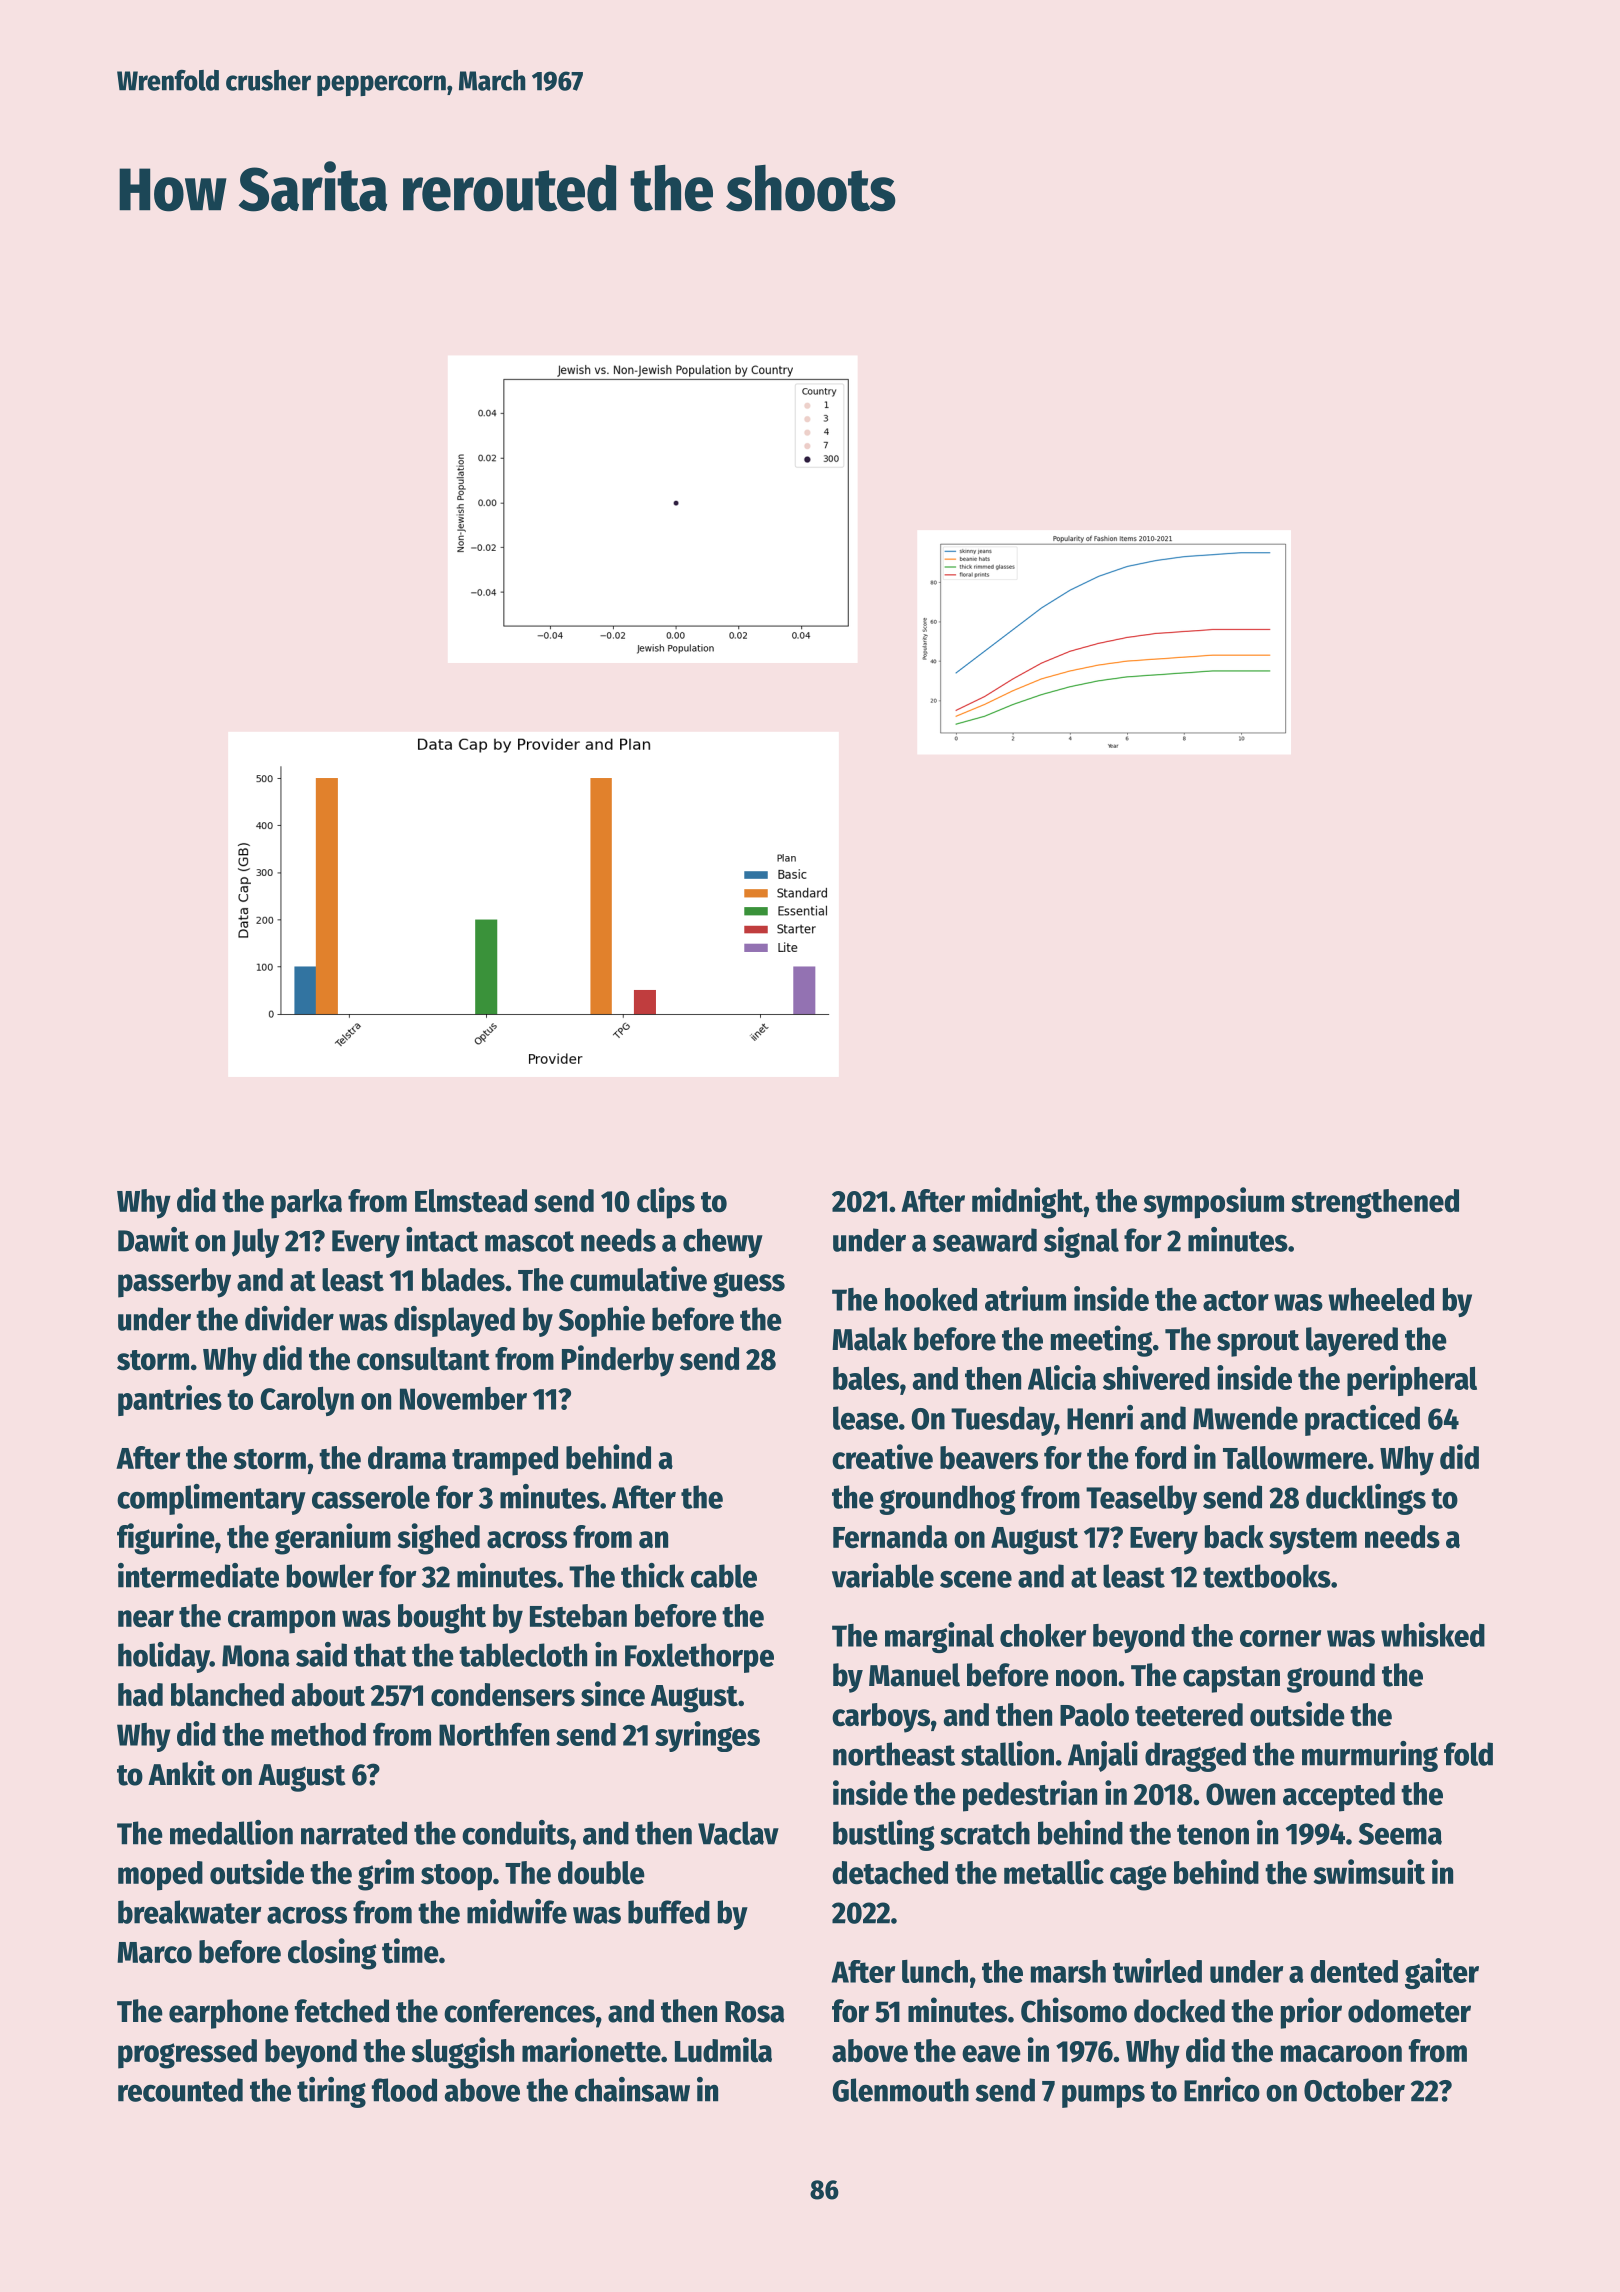  I want to click on grim, so click(386, 1875).
